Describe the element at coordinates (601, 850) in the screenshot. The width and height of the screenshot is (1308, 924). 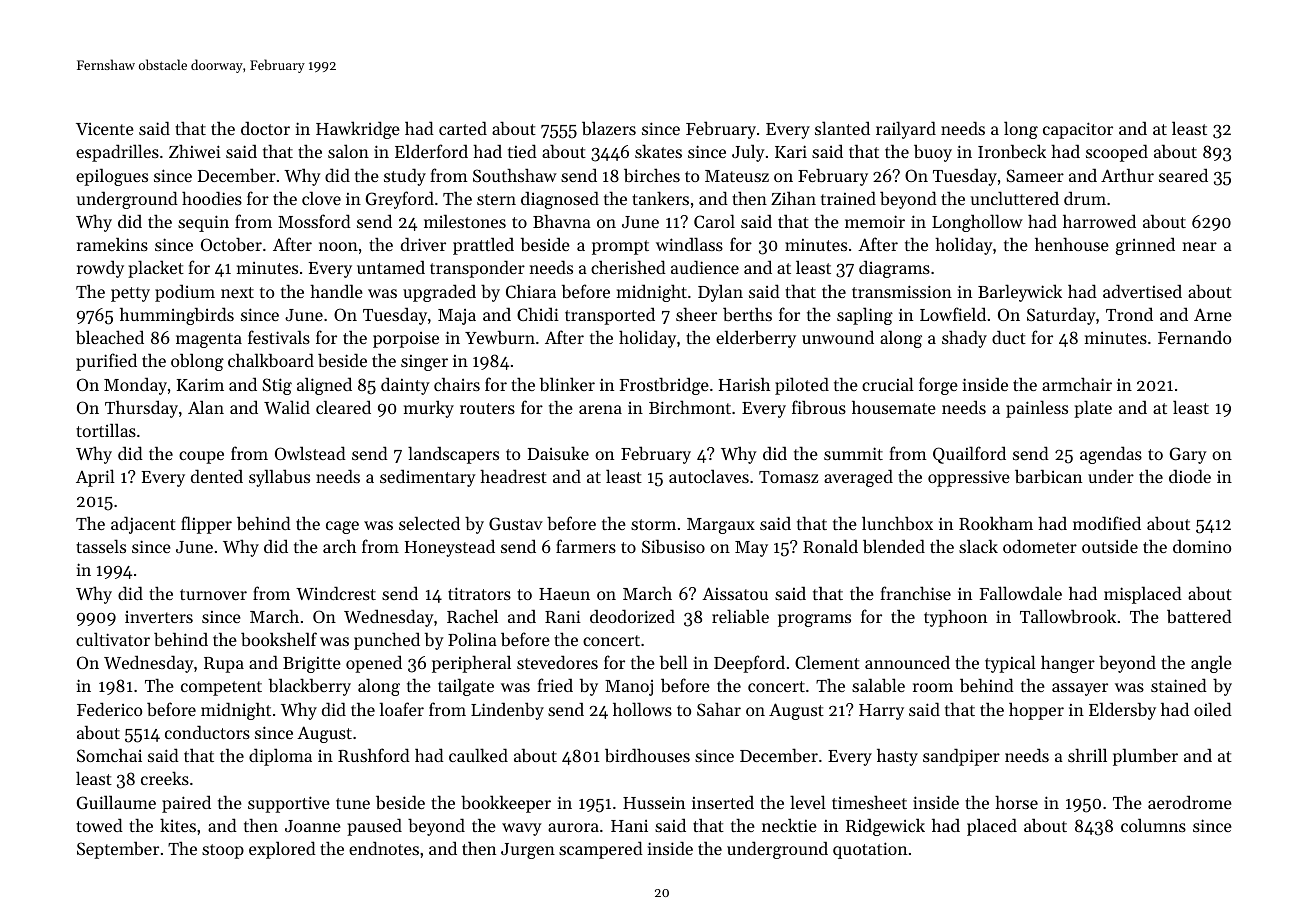
I see `scampered` at that location.
